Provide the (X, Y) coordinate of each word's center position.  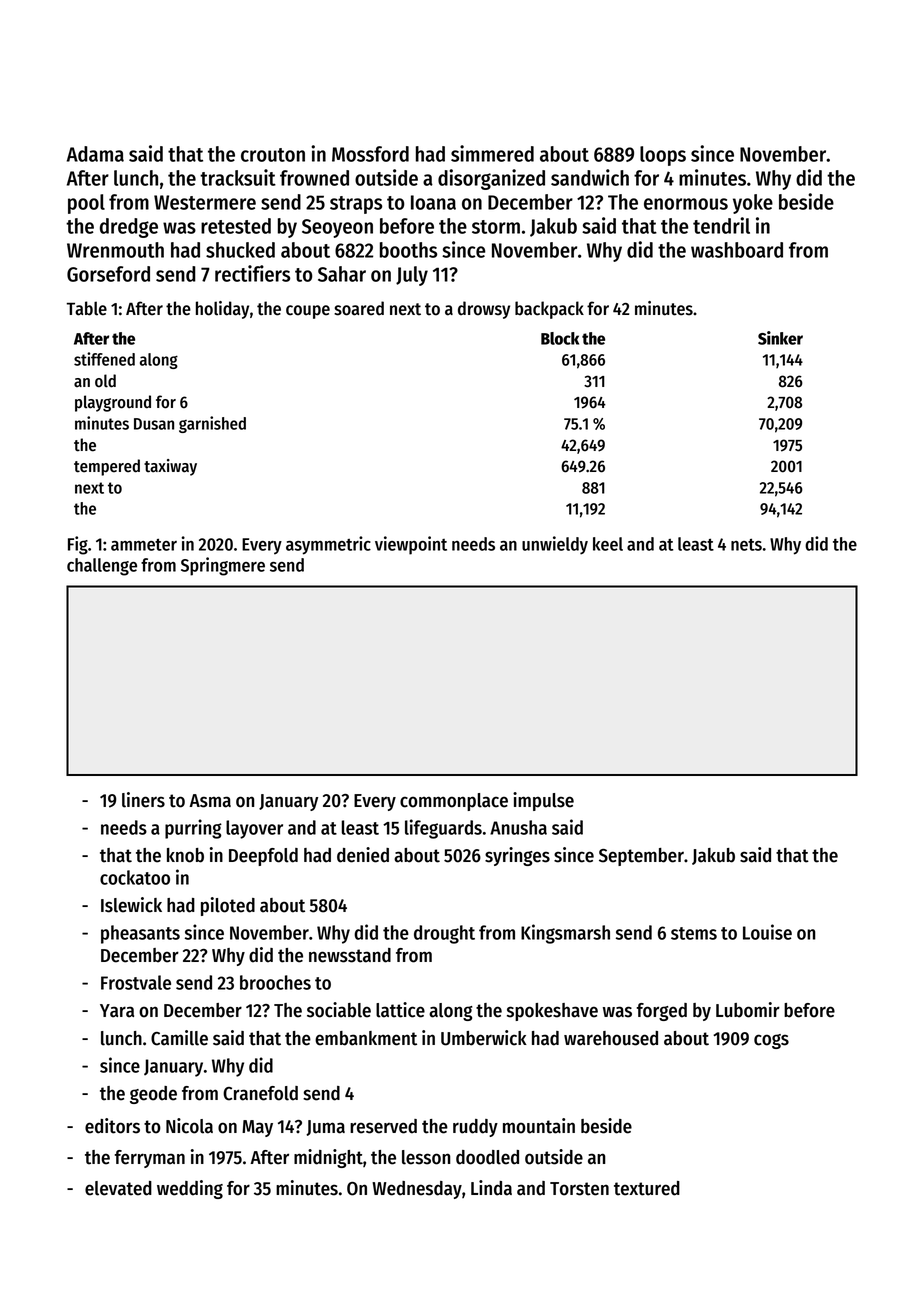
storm (496, 227)
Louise (767, 932)
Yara (117, 1011)
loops (663, 156)
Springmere (223, 566)
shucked (240, 250)
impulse (543, 801)
